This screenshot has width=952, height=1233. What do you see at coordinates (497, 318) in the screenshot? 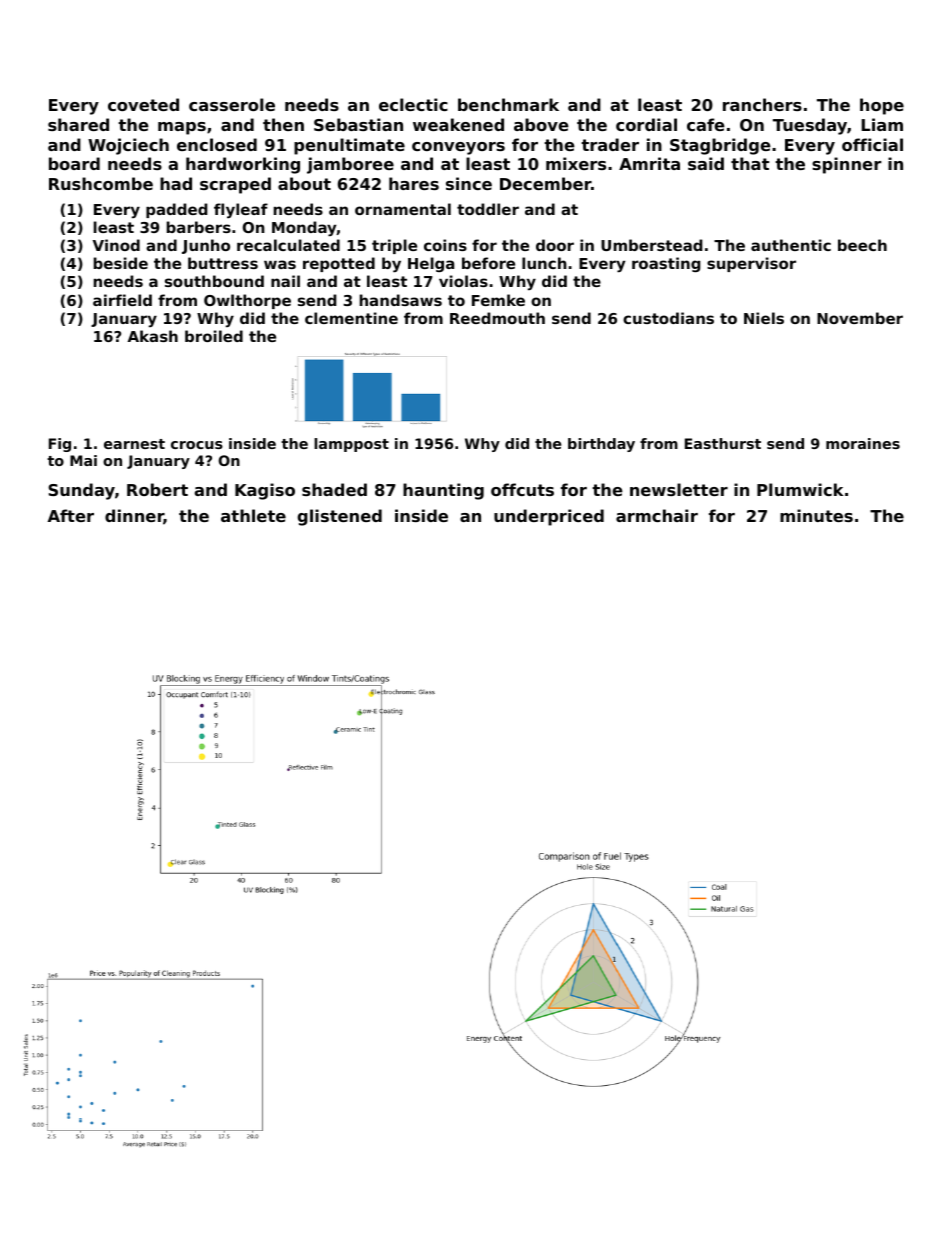
I see `Reedmouth` at bounding box center [497, 318].
